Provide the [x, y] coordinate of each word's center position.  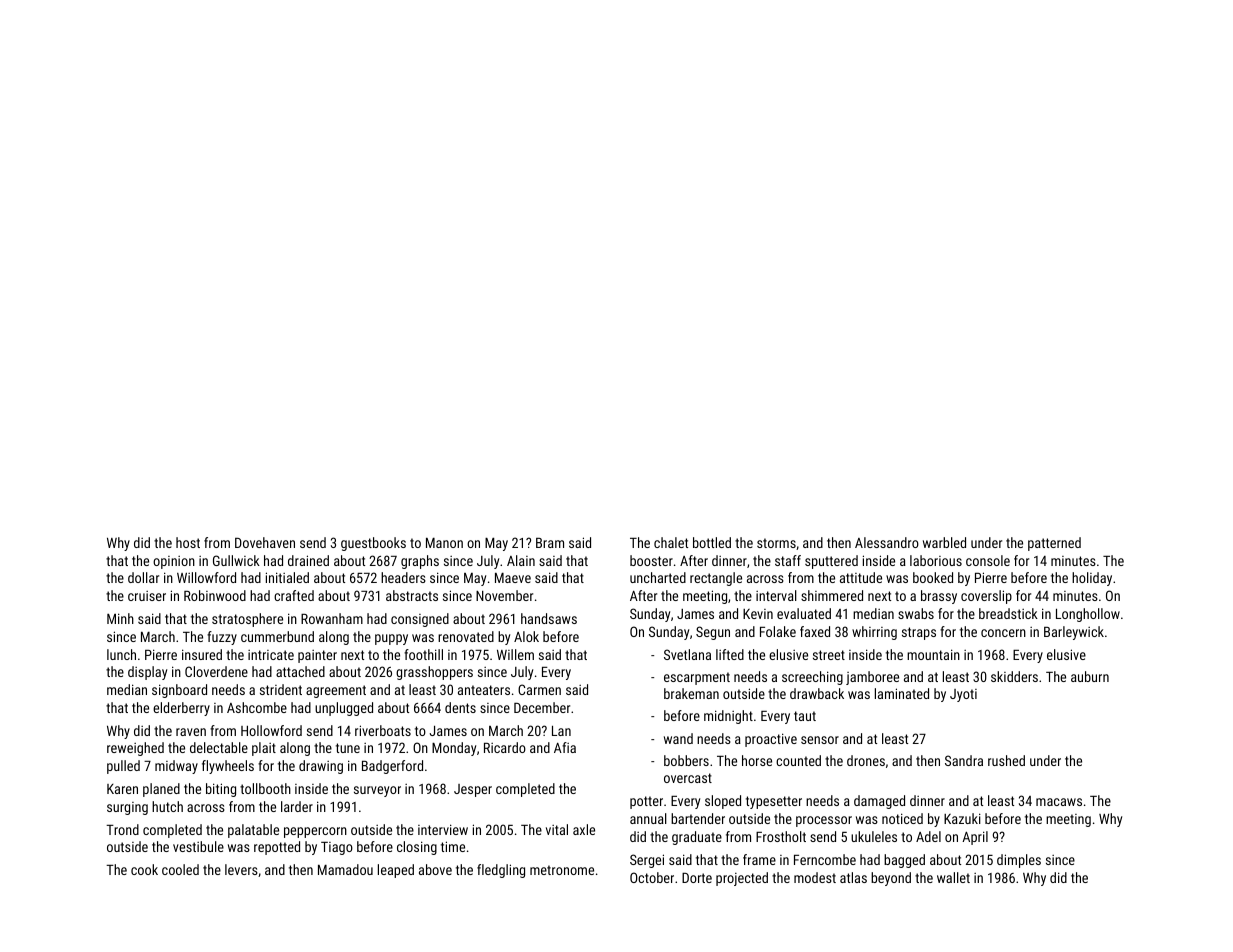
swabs [916, 613]
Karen [122, 789]
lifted [730, 654]
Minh [120, 618]
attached [300, 671]
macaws [1059, 802]
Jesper [473, 790]
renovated [466, 636]
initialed [287, 577]
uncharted [658, 577]
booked [933, 577]
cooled [180, 869]
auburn [1090, 676]
